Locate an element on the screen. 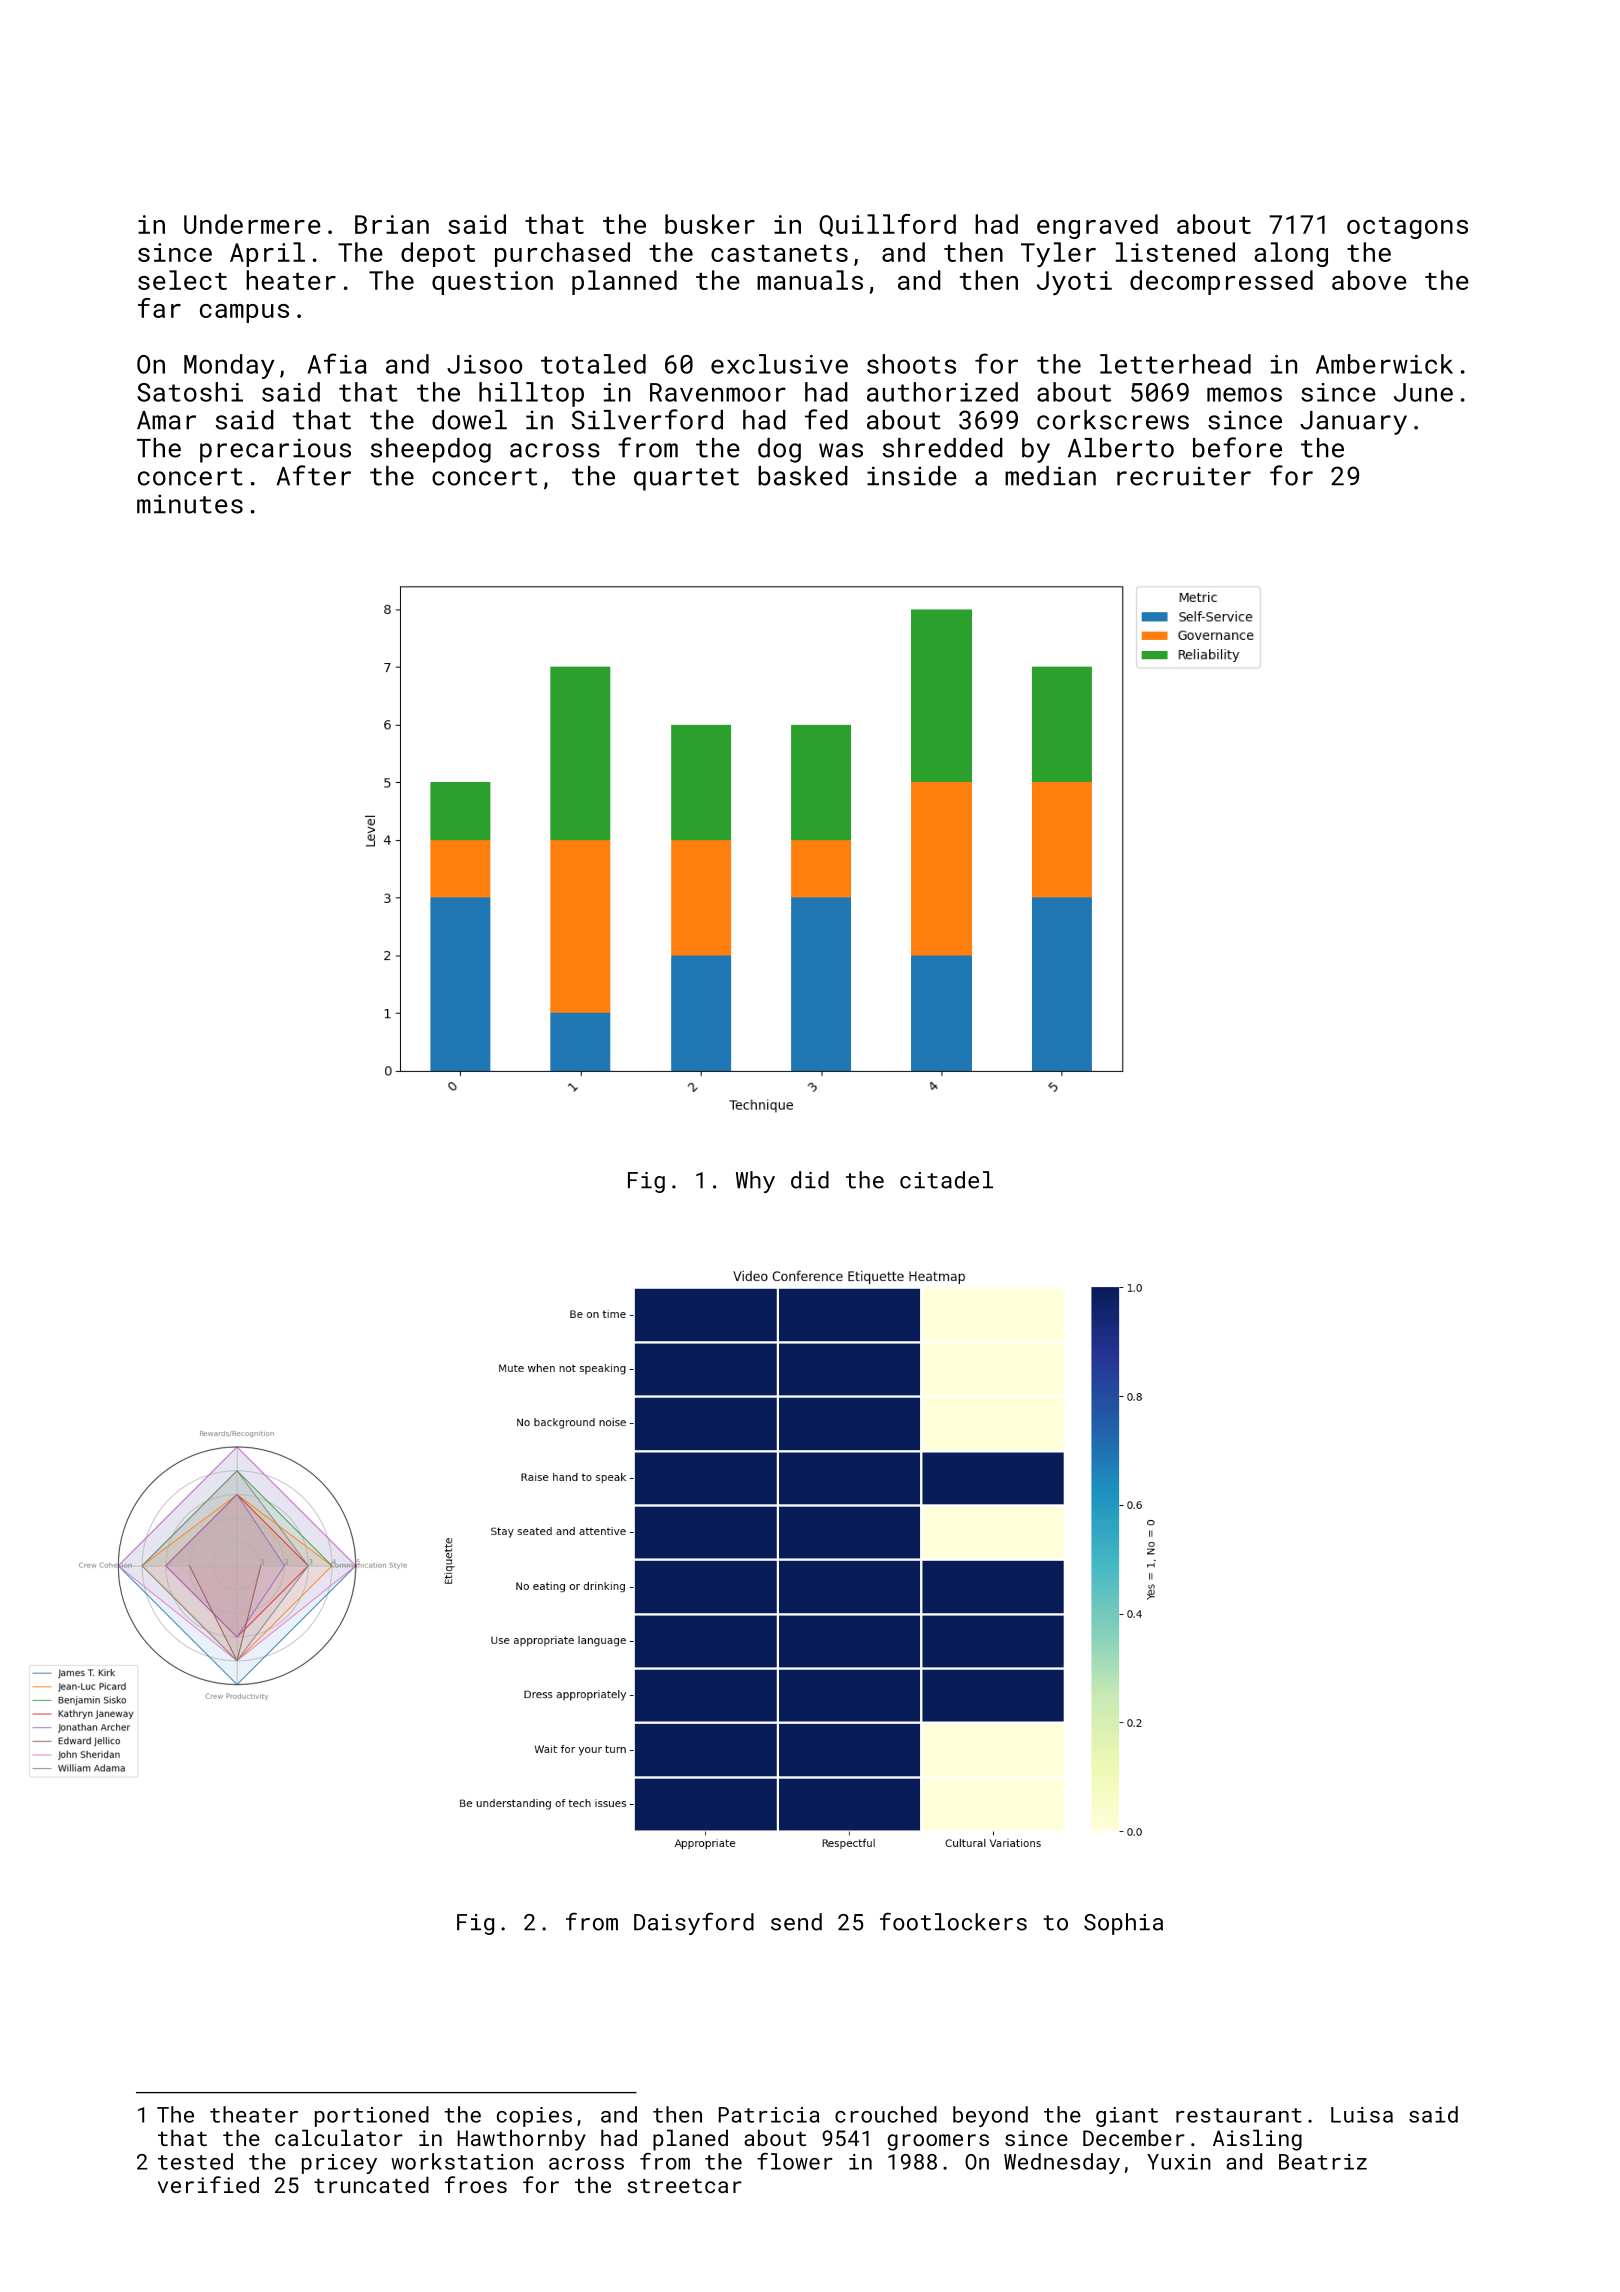 The image size is (1620, 2292). citadel is located at coordinates (946, 1180).
